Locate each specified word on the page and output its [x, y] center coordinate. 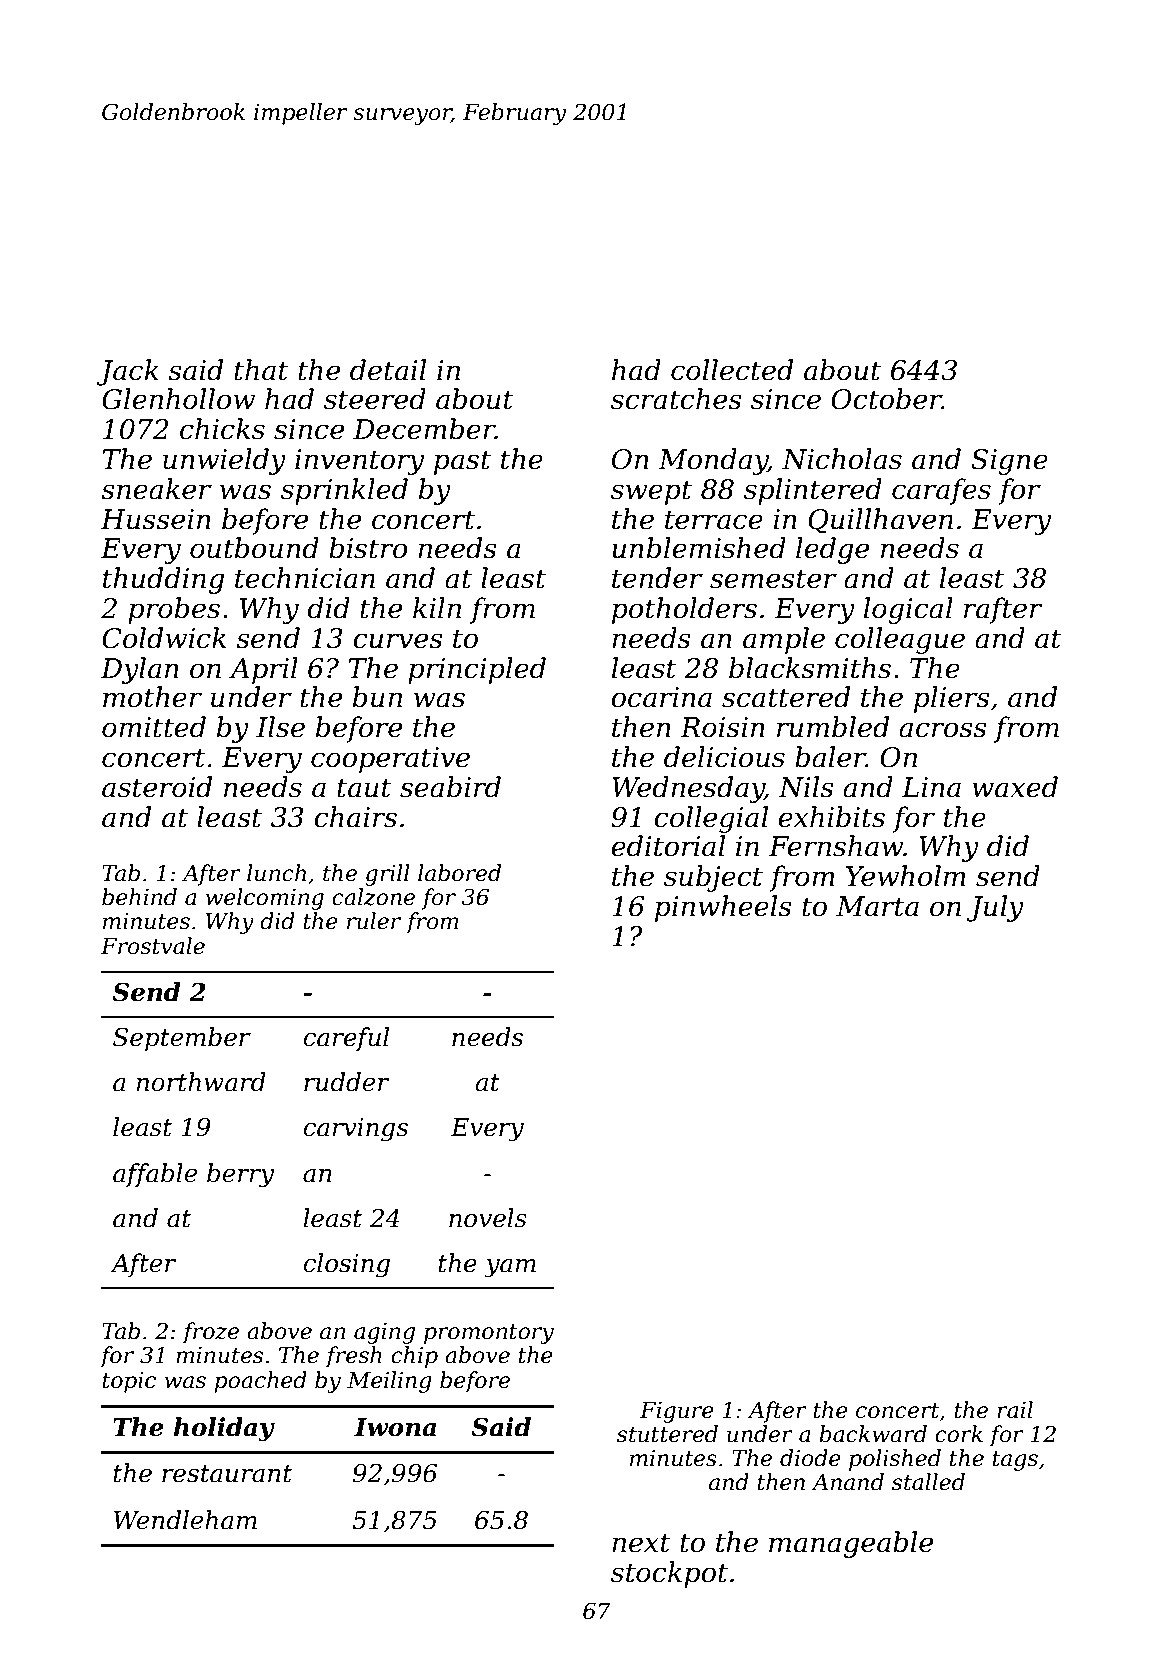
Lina [931, 787]
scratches [676, 399]
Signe [1009, 462]
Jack [128, 372]
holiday [224, 1429]
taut [364, 788]
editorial [668, 846]
